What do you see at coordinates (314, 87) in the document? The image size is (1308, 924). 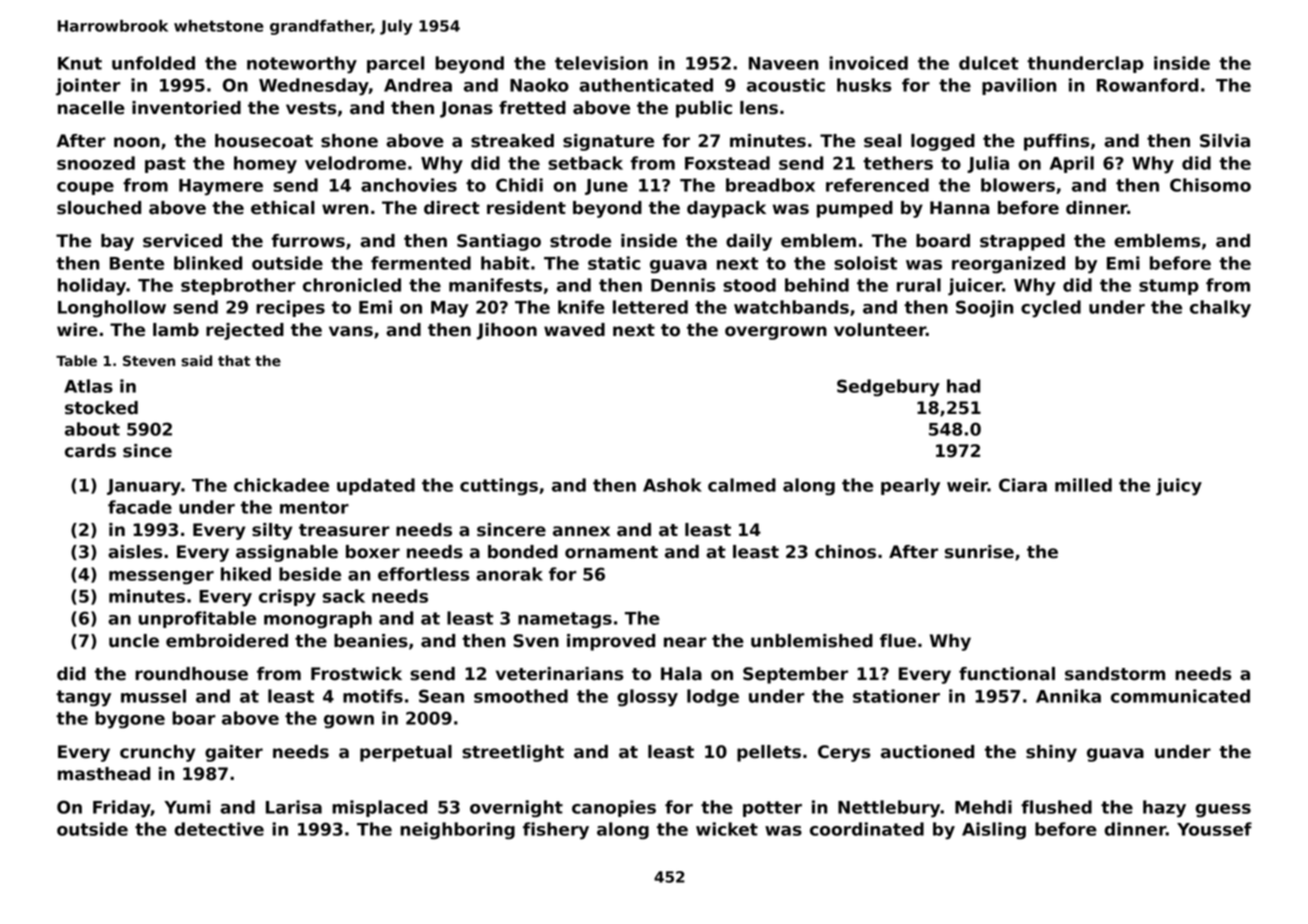 I see `Wednesday` at bounding box center [314, 87].
